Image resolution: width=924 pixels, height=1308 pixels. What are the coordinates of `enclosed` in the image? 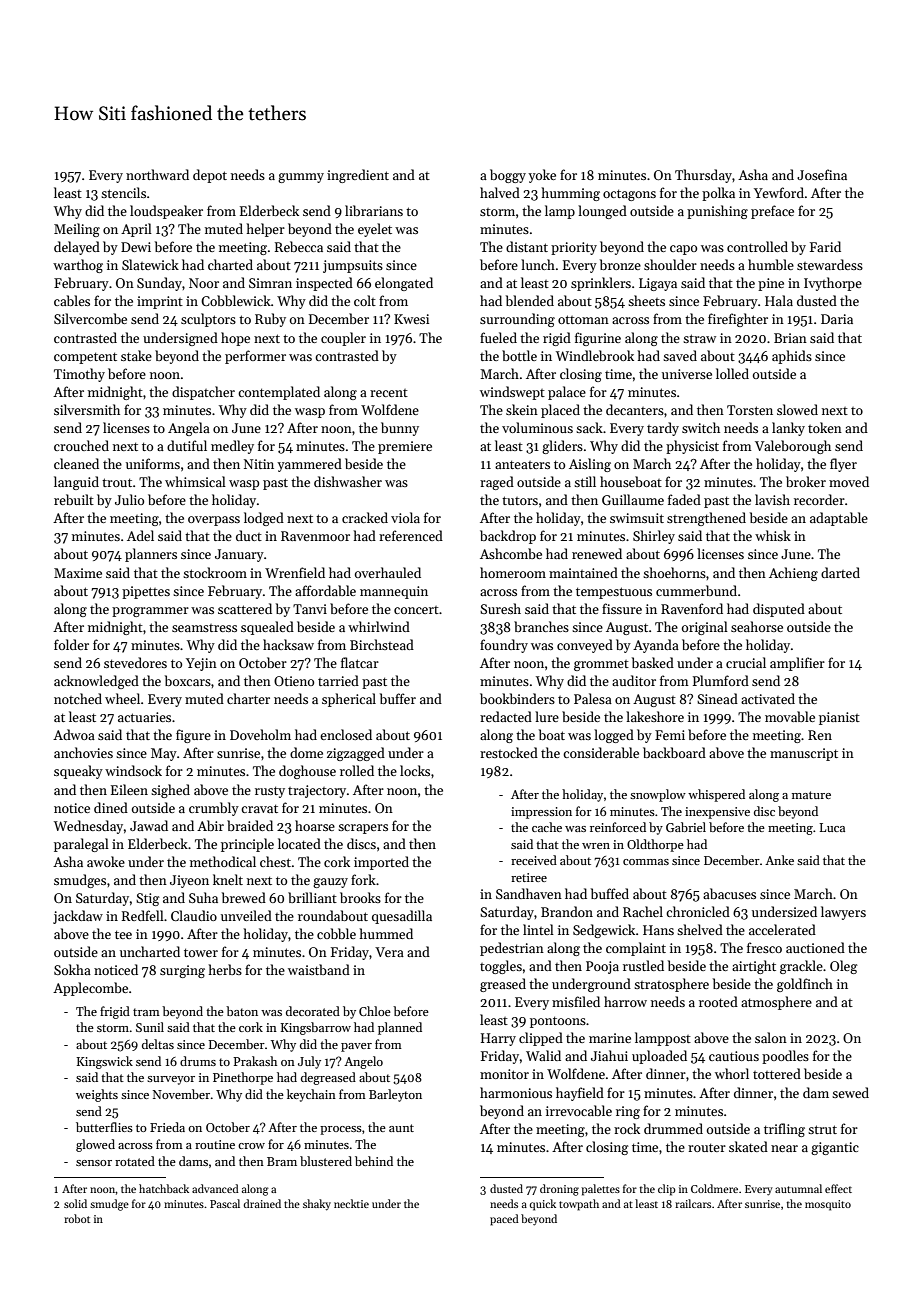 It's located at (346, 734).
